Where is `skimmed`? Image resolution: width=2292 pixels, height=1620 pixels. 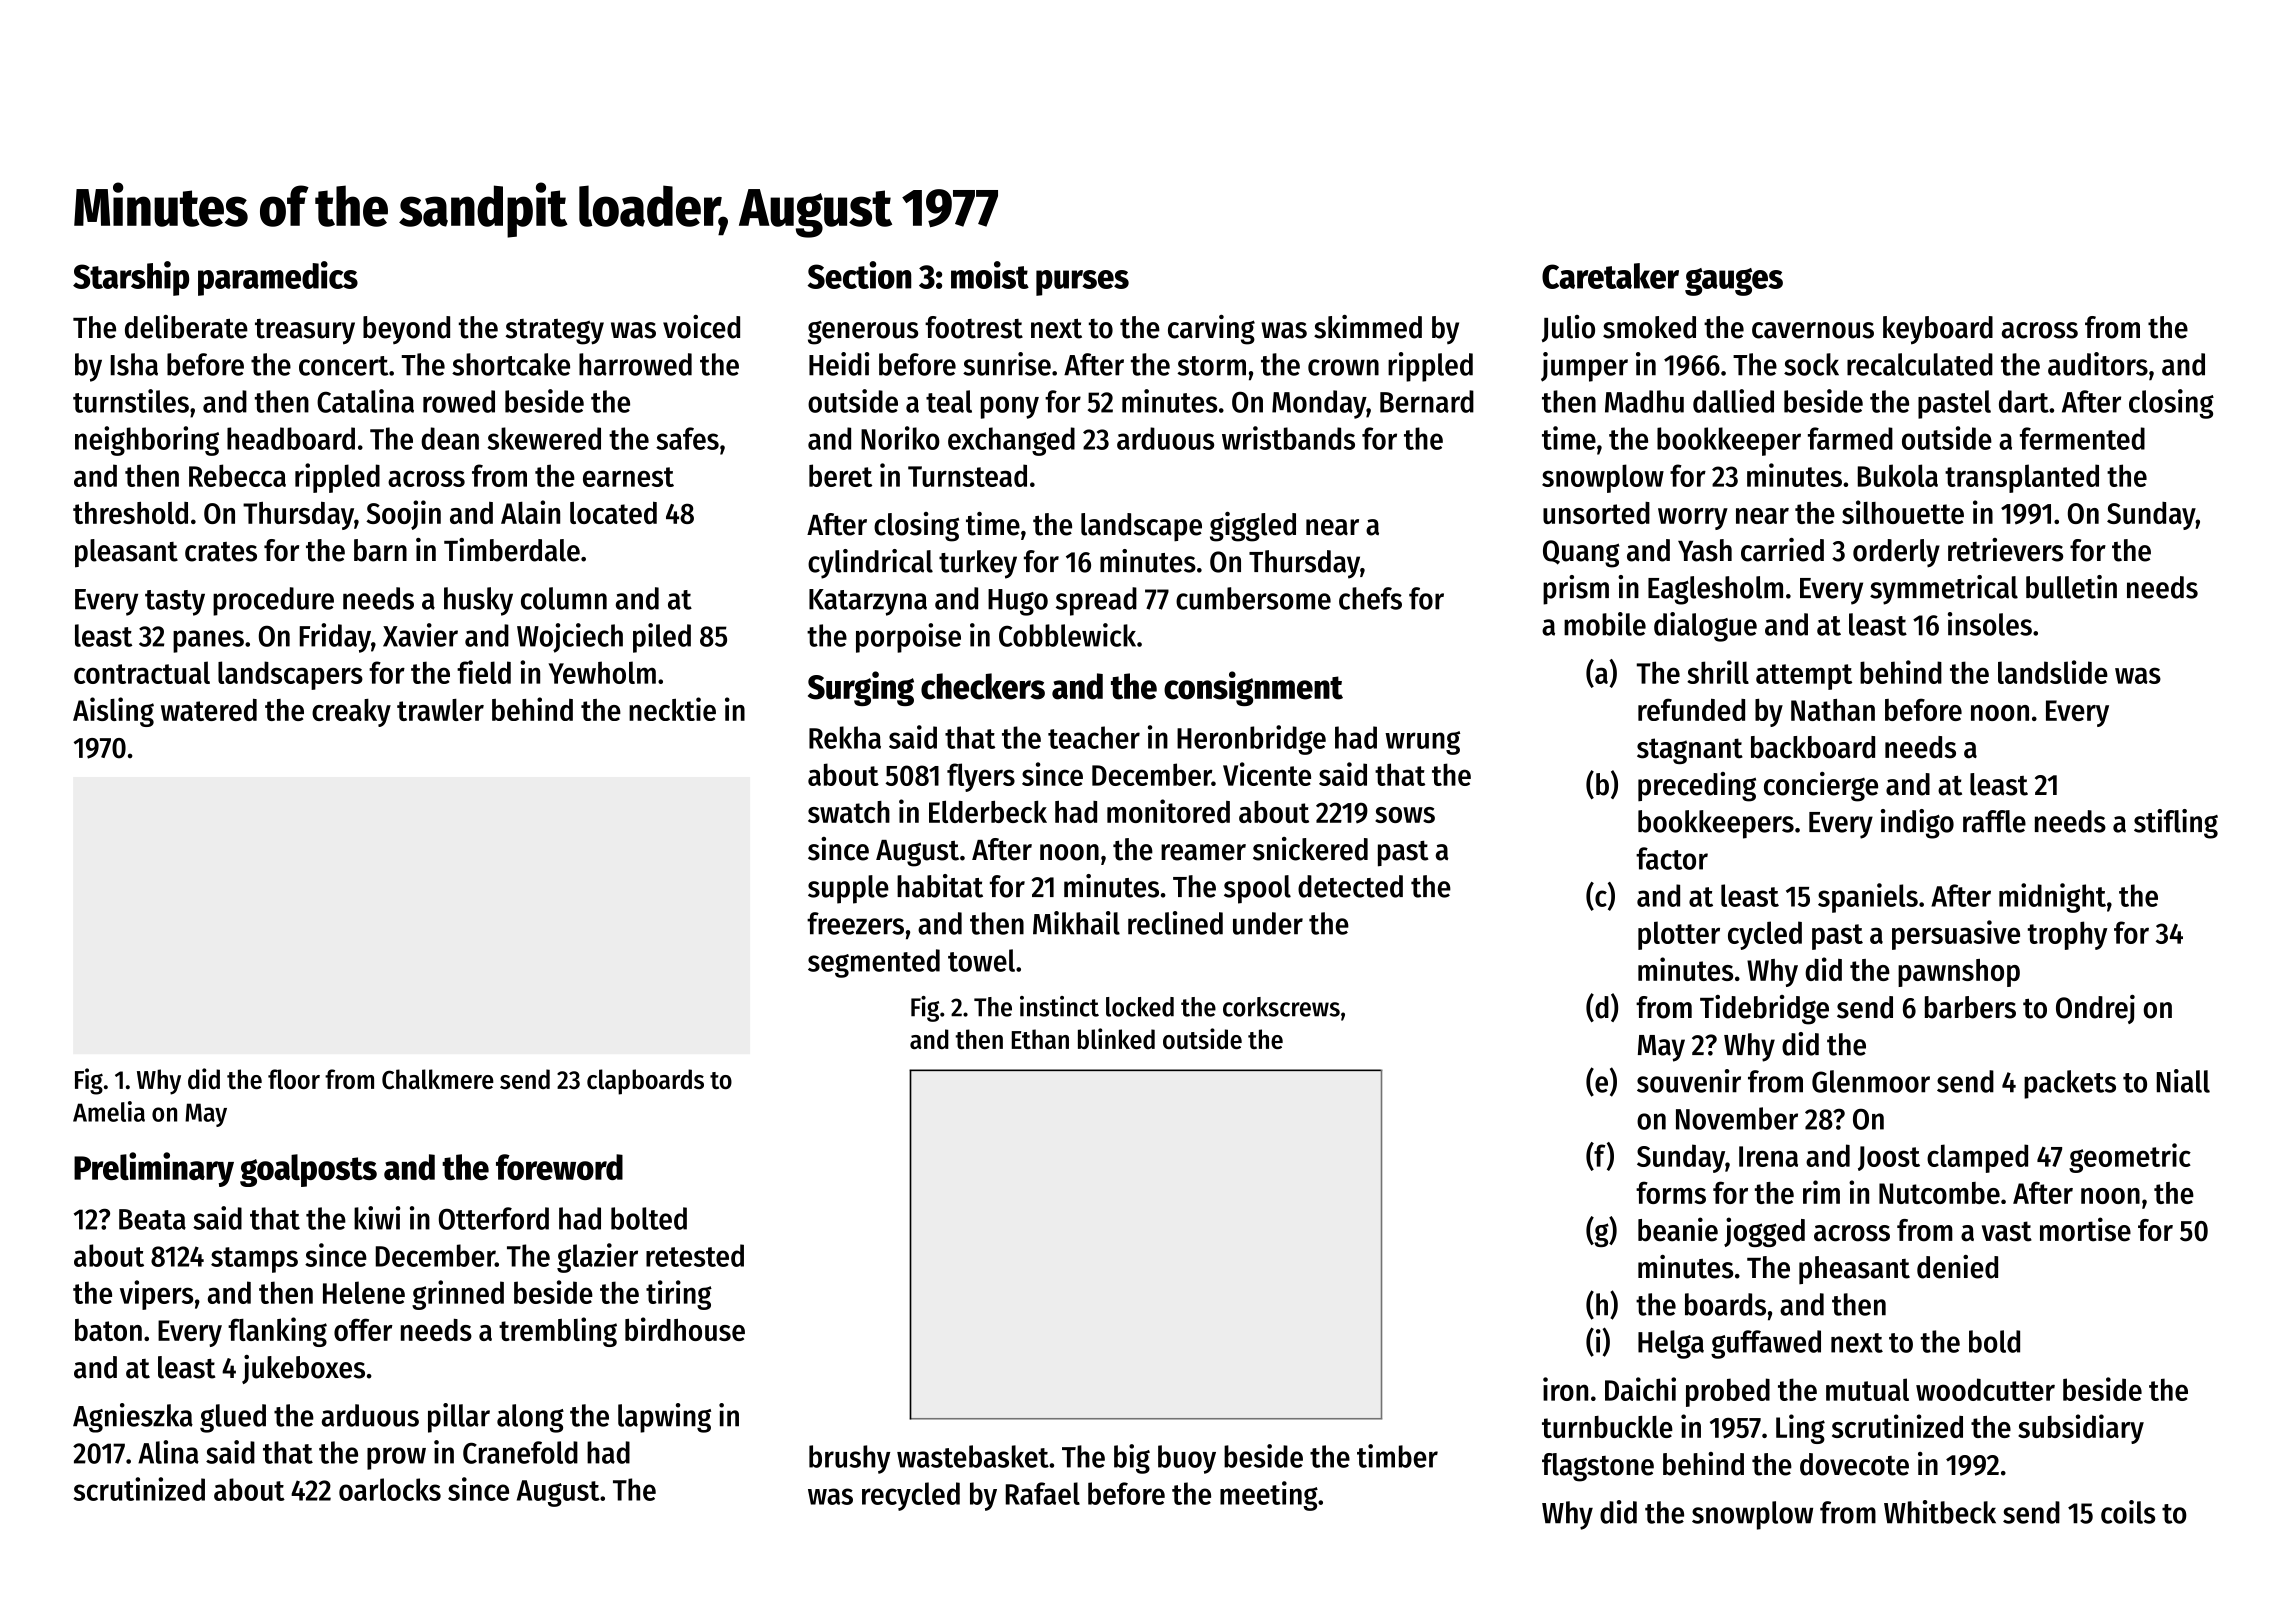 skimmed is located at coordinates (1368, 327).
